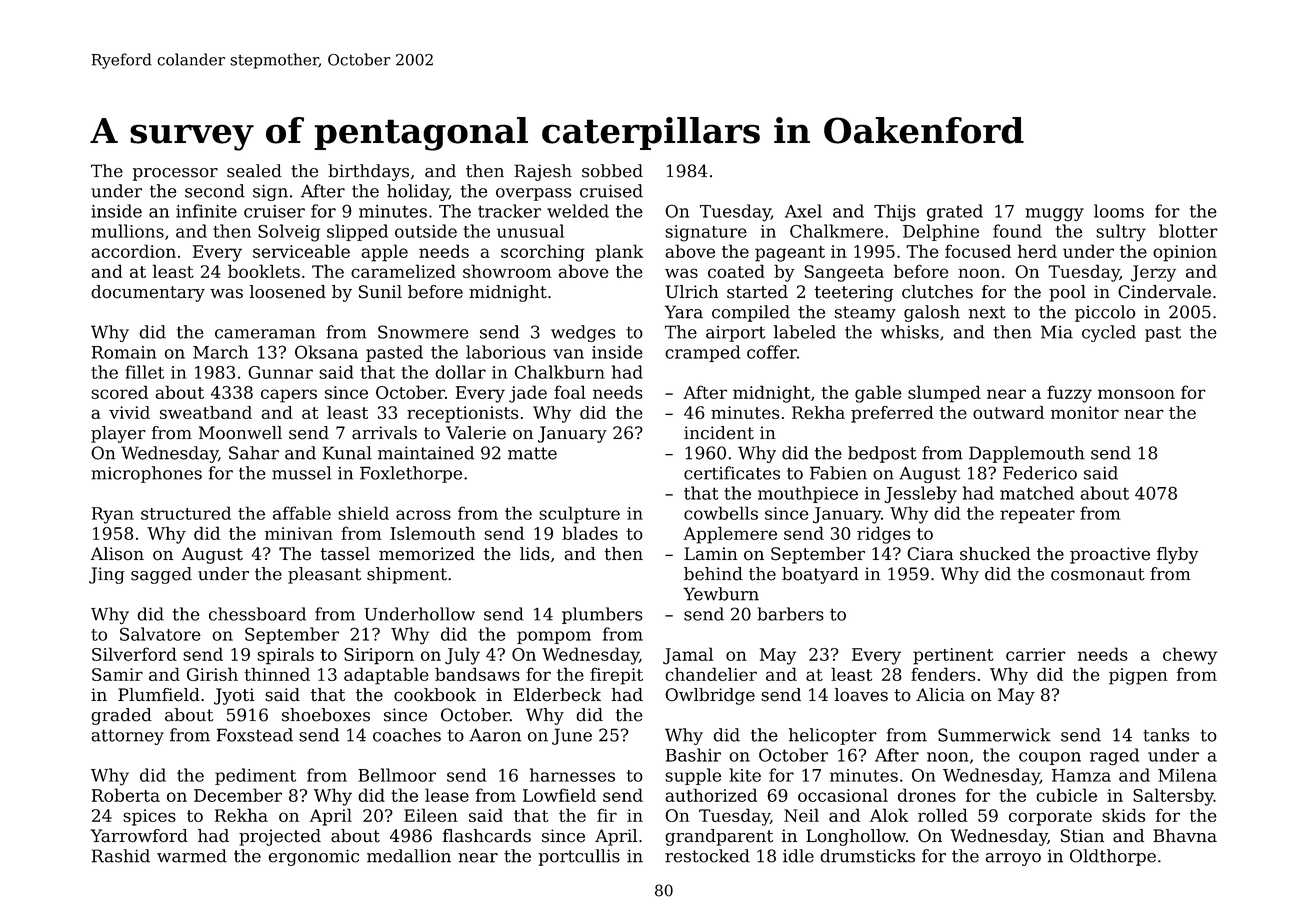 The height and width of the page is (924, 1308). What do you see at coordinates (397, 775) in the page?
I see `Bellmoor` at bounding box center [397, 775].
